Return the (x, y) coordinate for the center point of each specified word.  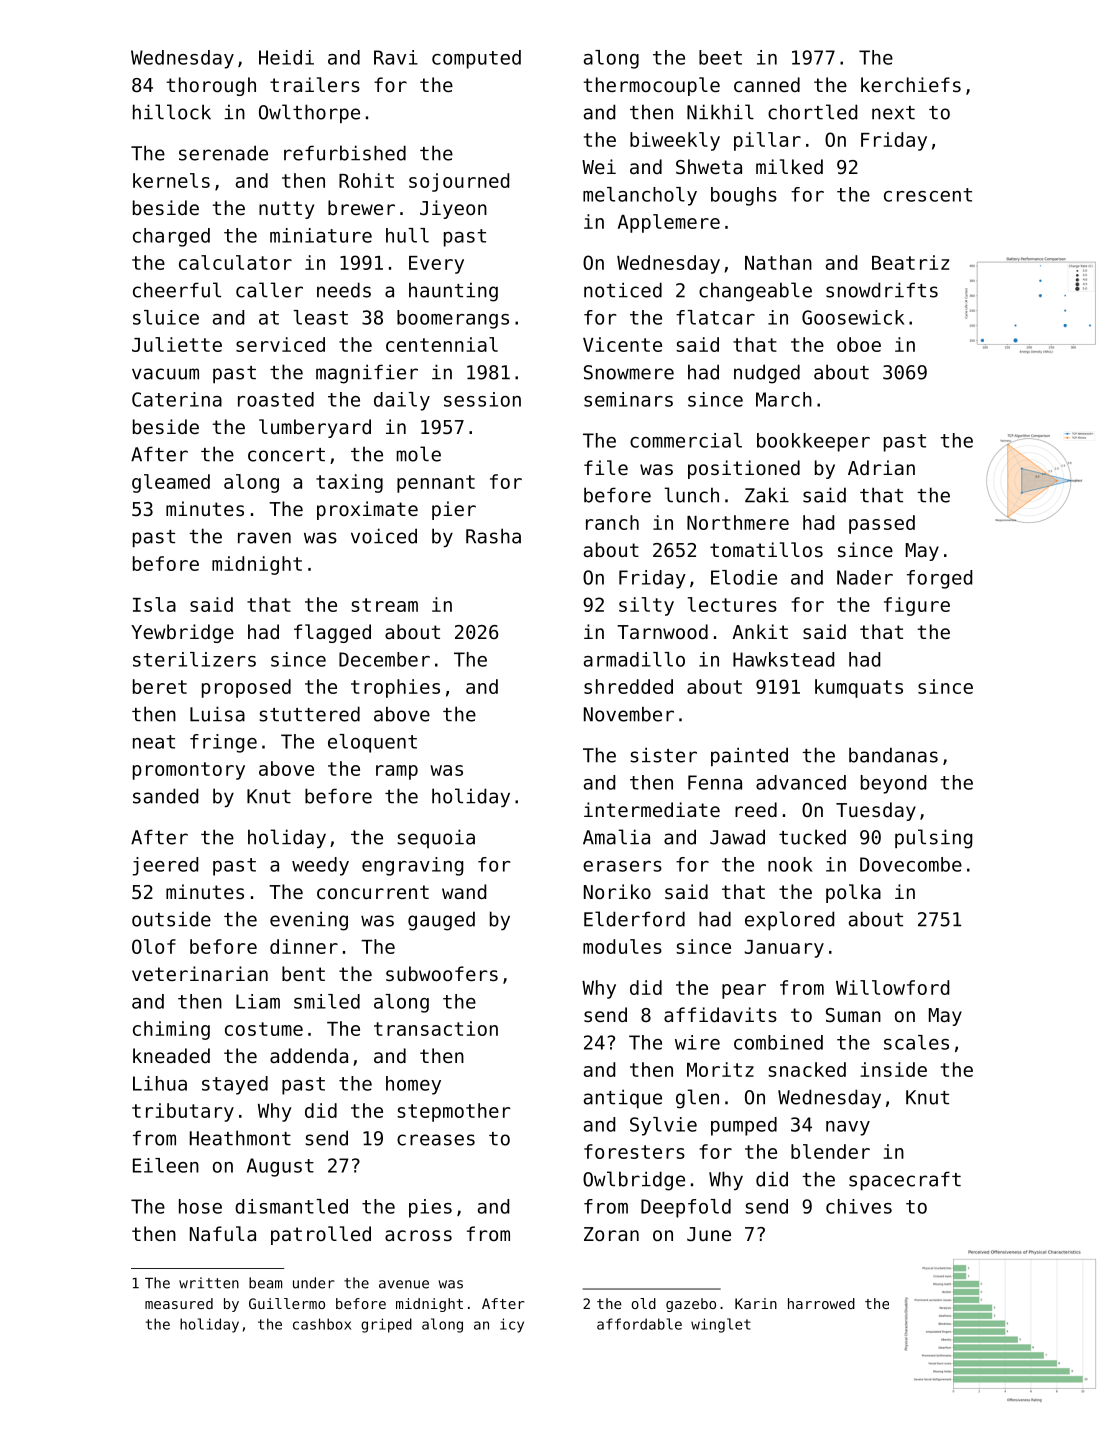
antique (623, 1099)
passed (882, 524)
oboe (859, 344)
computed (476, 59)
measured (179, 1303)
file (606, 467)
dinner (304, 946)
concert (286, 455)
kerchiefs (911, 84)
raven (264, 538)
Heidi (286, 57)
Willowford (892, 987)
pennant (436, 484)
